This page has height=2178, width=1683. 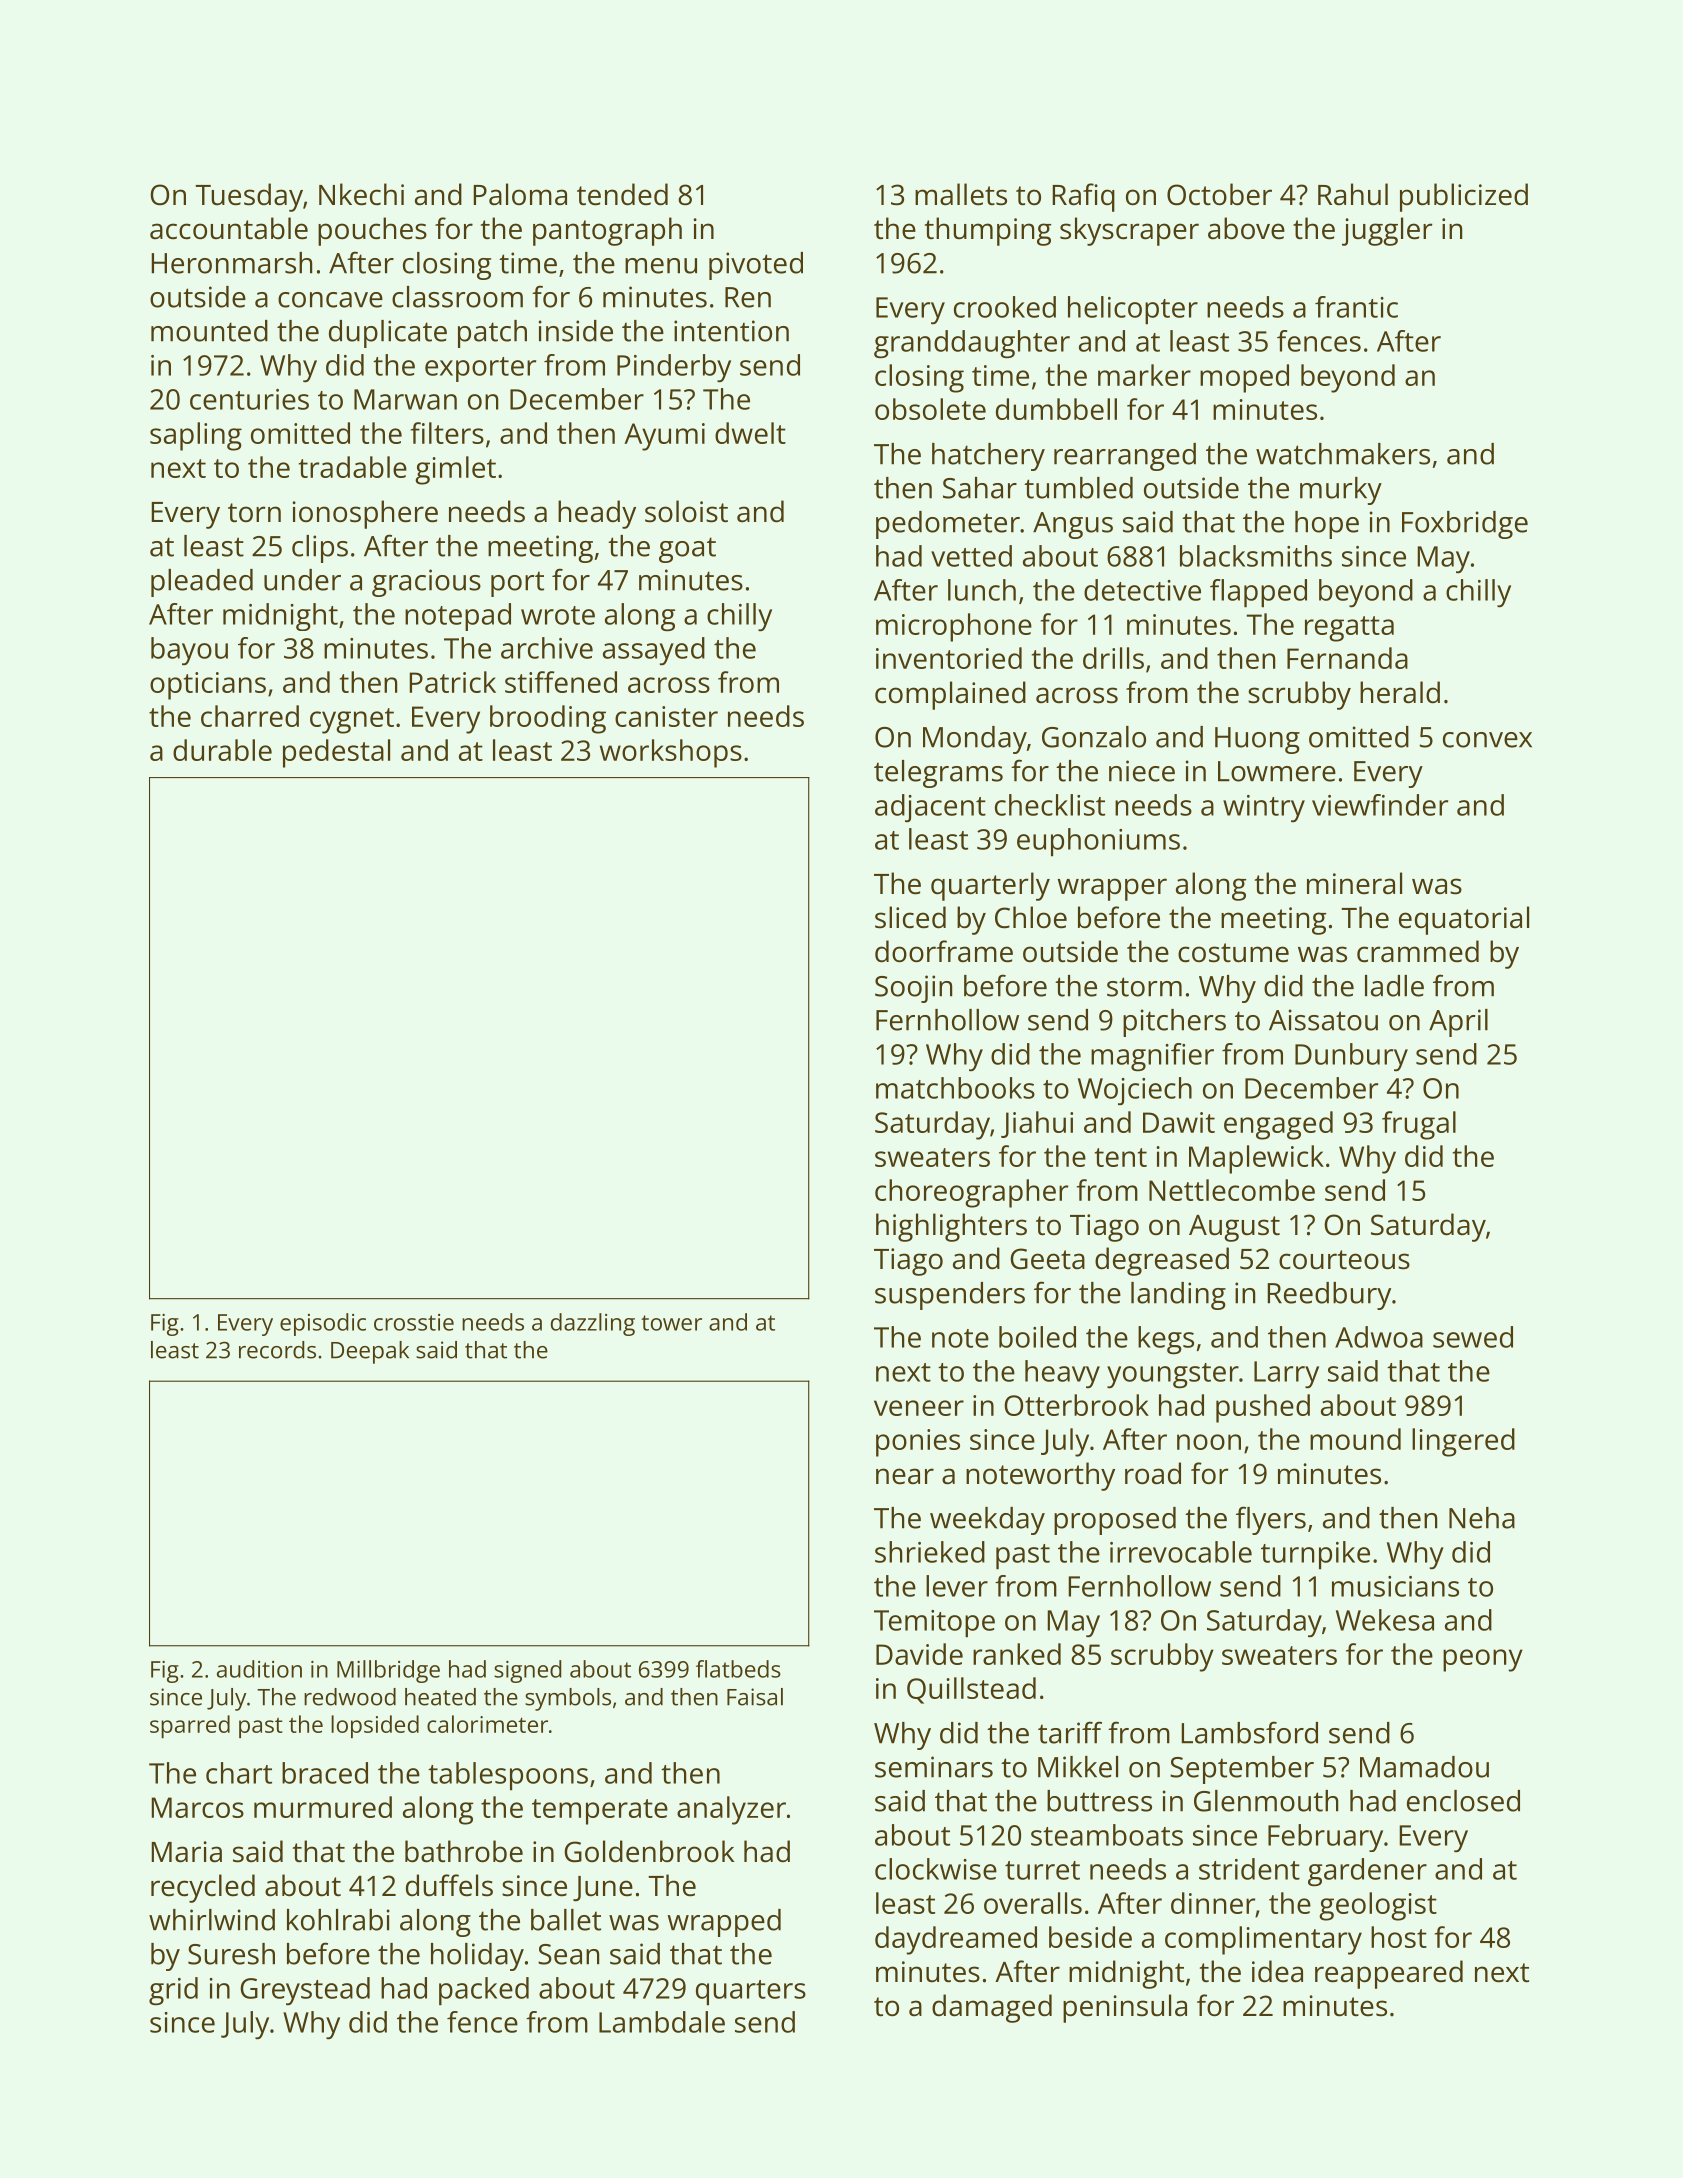 I want to click on equatorial, so click(x=1464, y=920).
